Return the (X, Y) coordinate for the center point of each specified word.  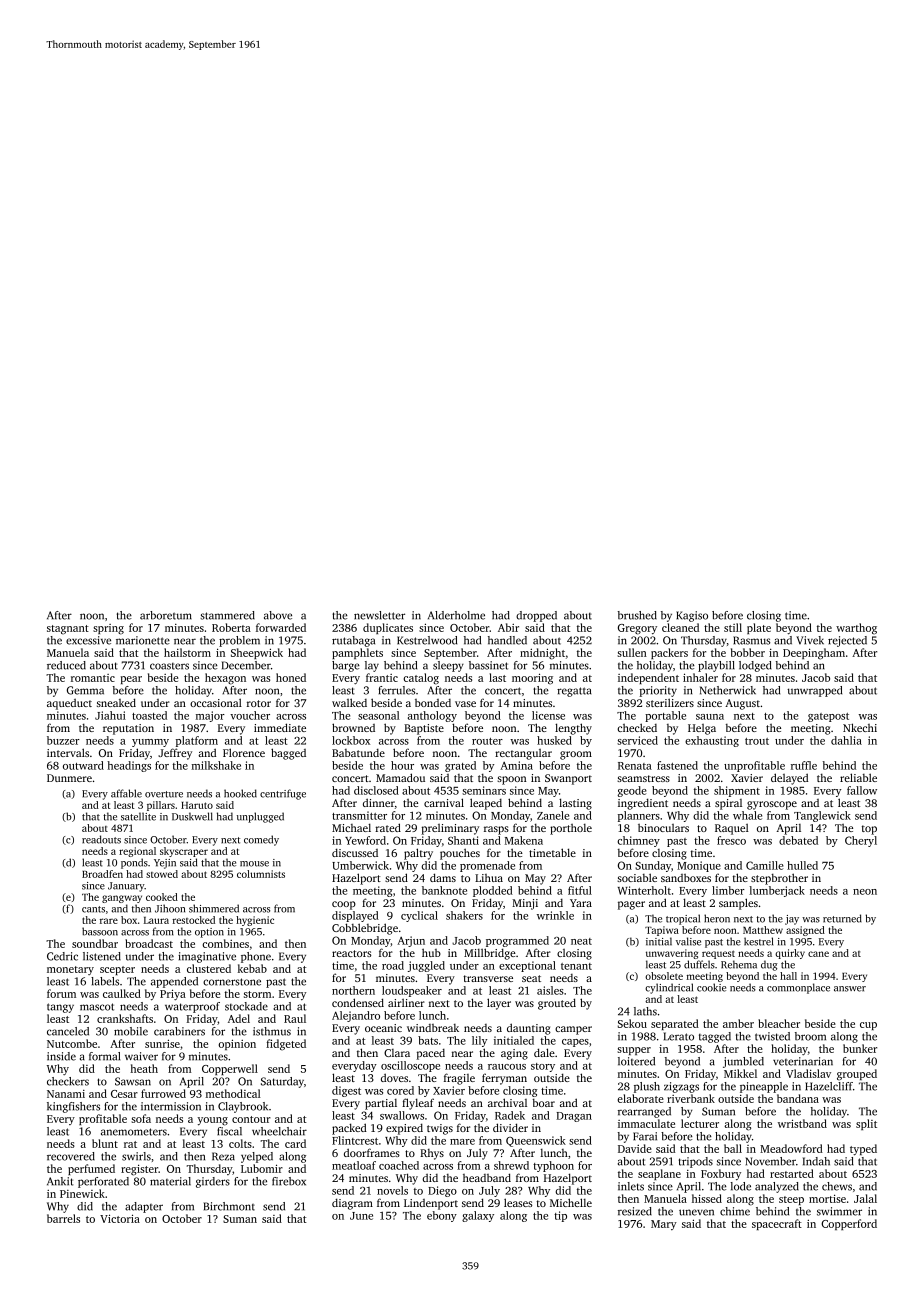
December (246, 665)
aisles (550, 990)
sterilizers (670, 702)
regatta (574, 692)
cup (868, 1026)
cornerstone (232, 982)
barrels (63, 1218)
